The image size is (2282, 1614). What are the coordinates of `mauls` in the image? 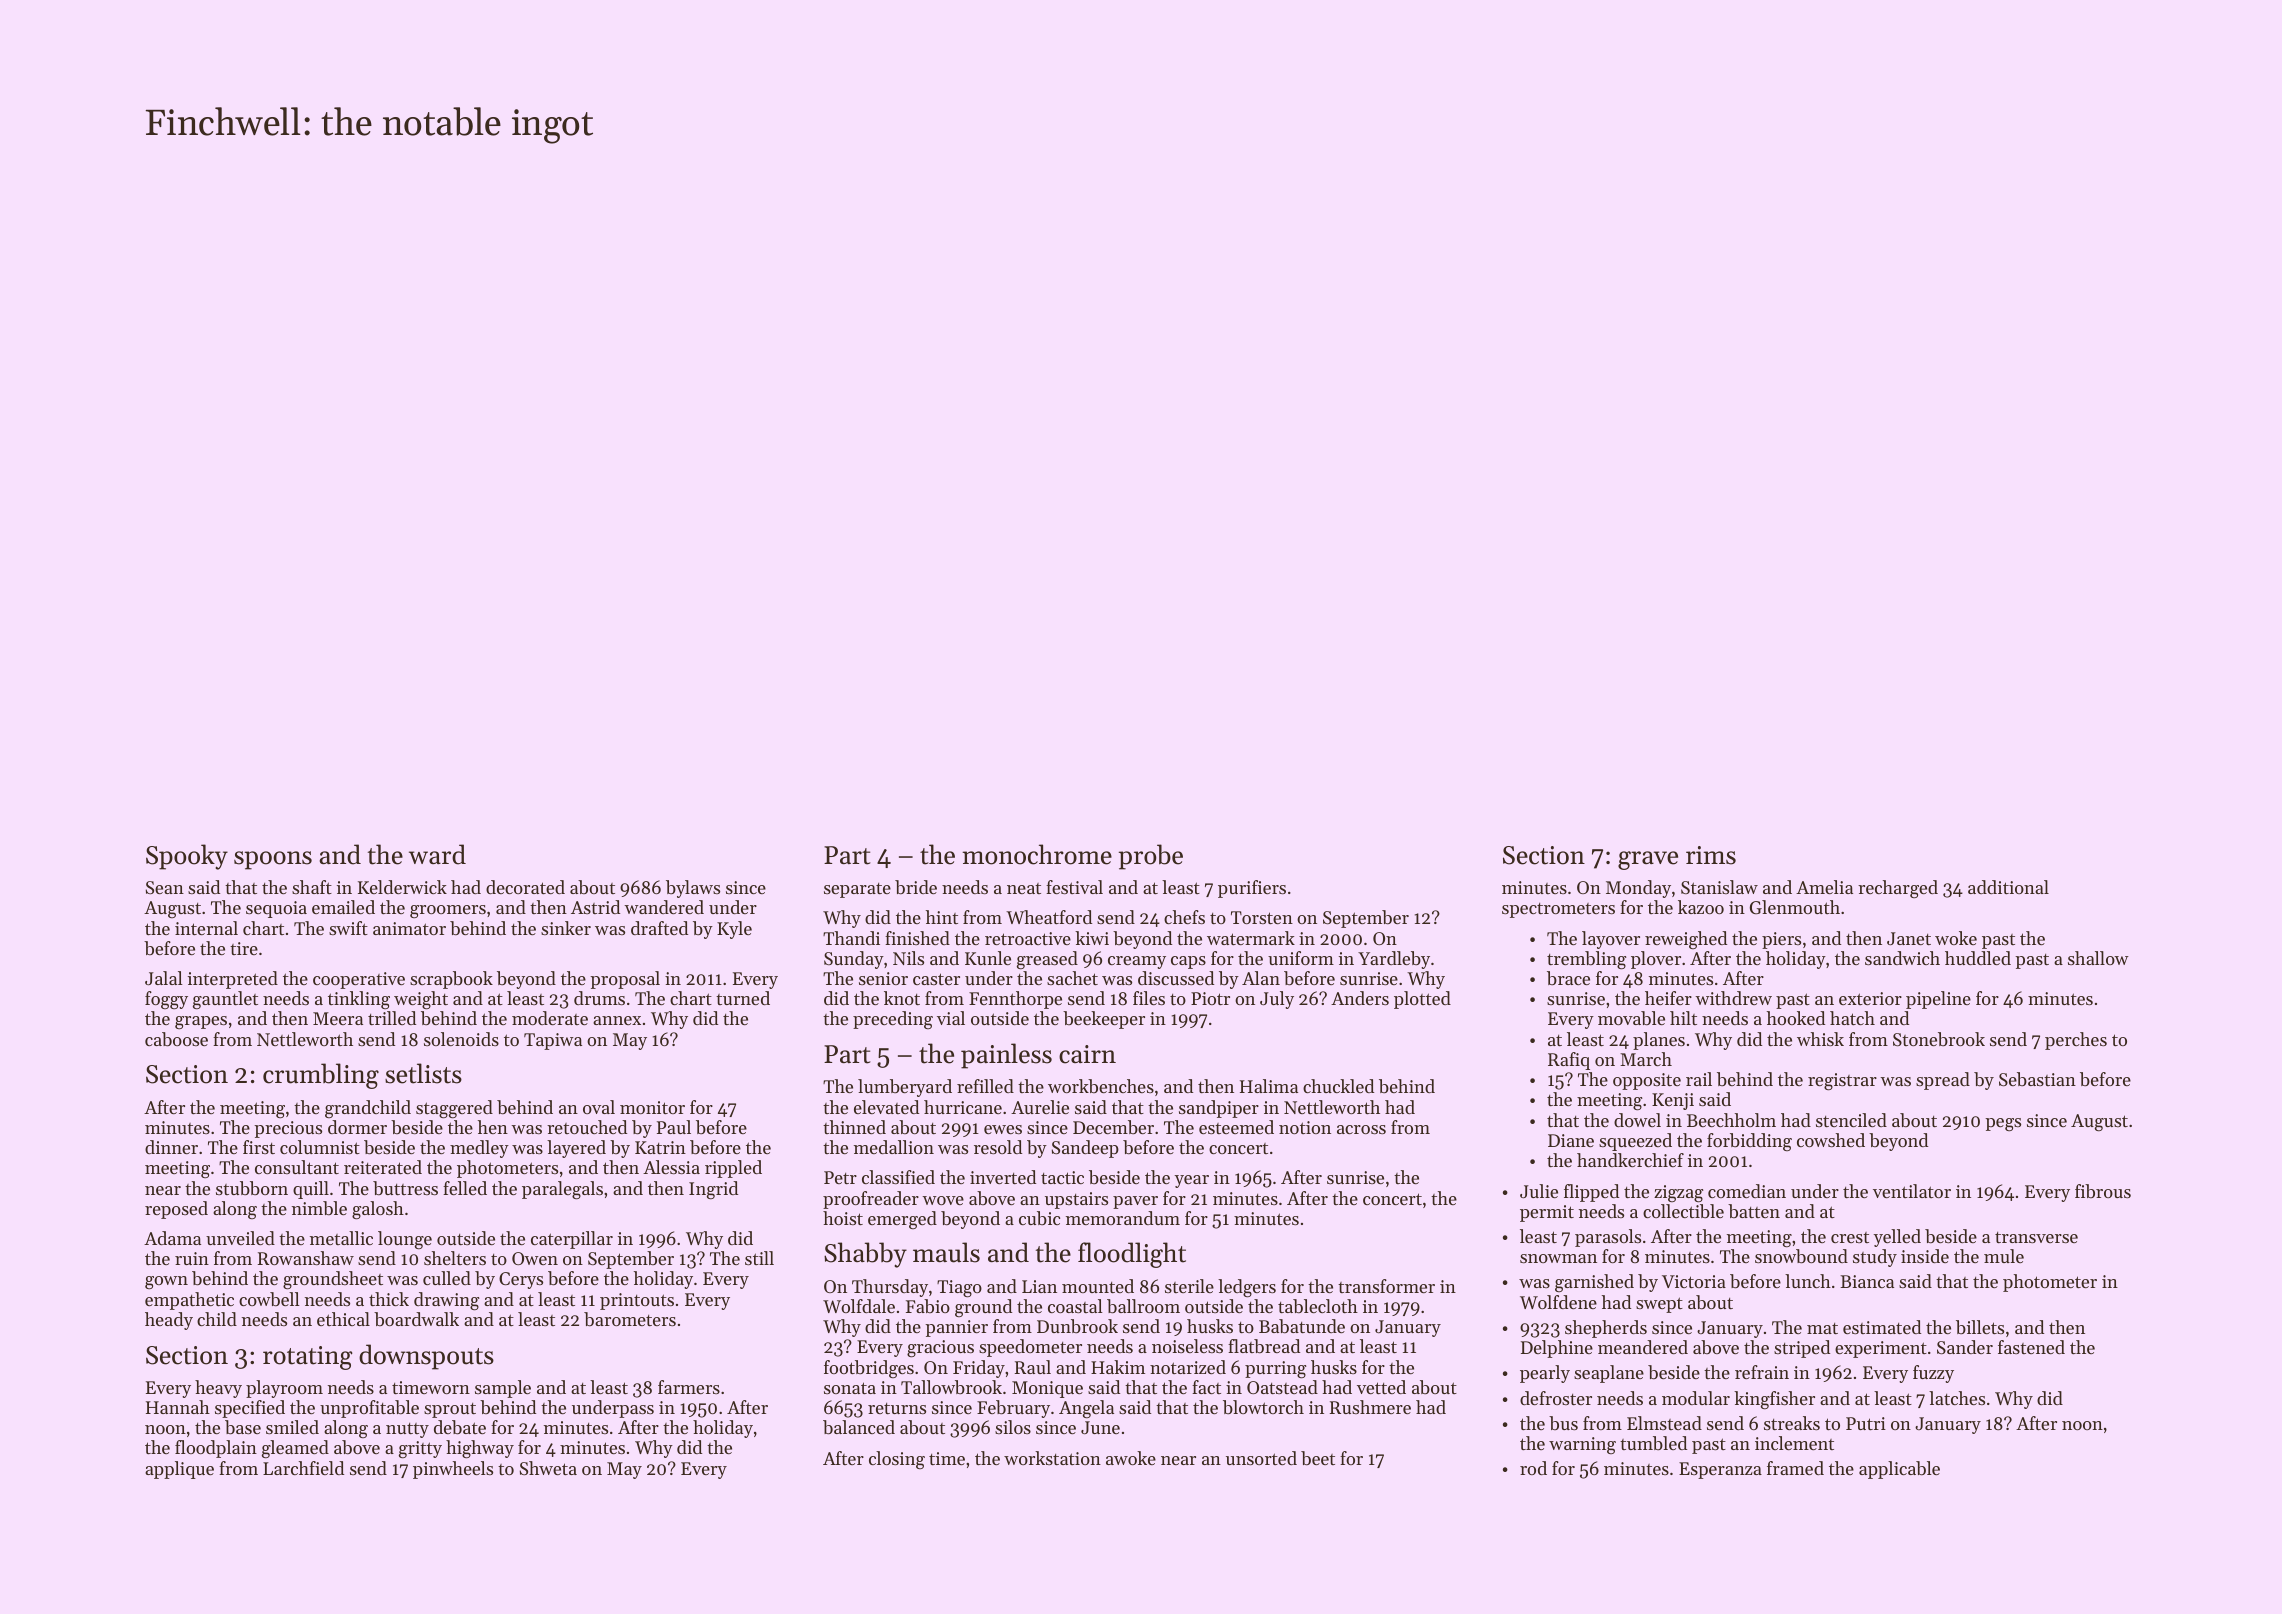 It's located at (946, 1252).
